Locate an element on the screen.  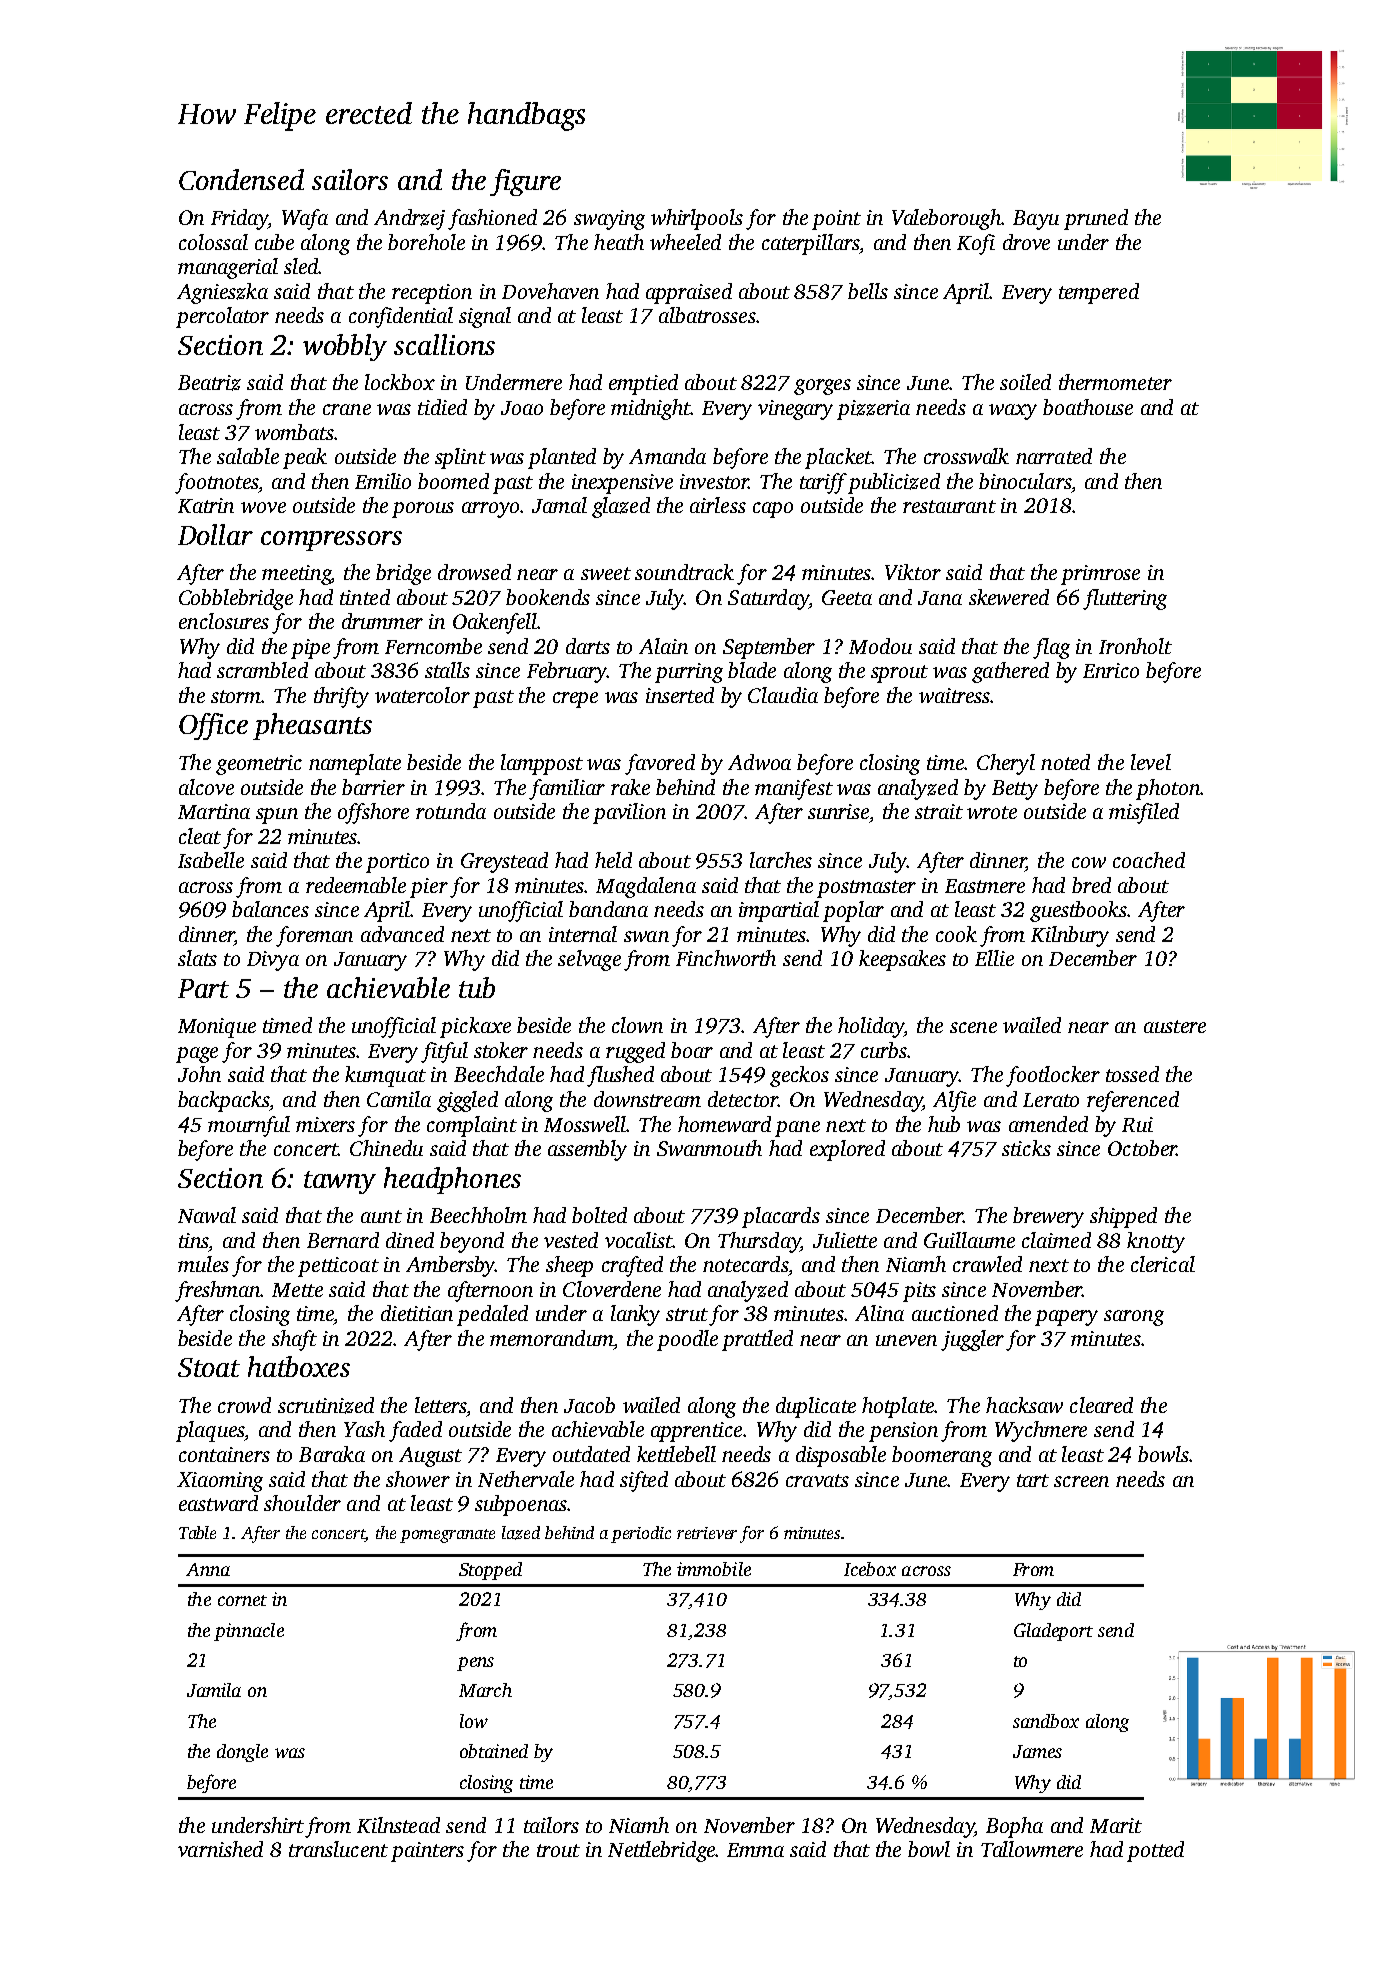
knotty is located at coordinates (1156, 1242).
